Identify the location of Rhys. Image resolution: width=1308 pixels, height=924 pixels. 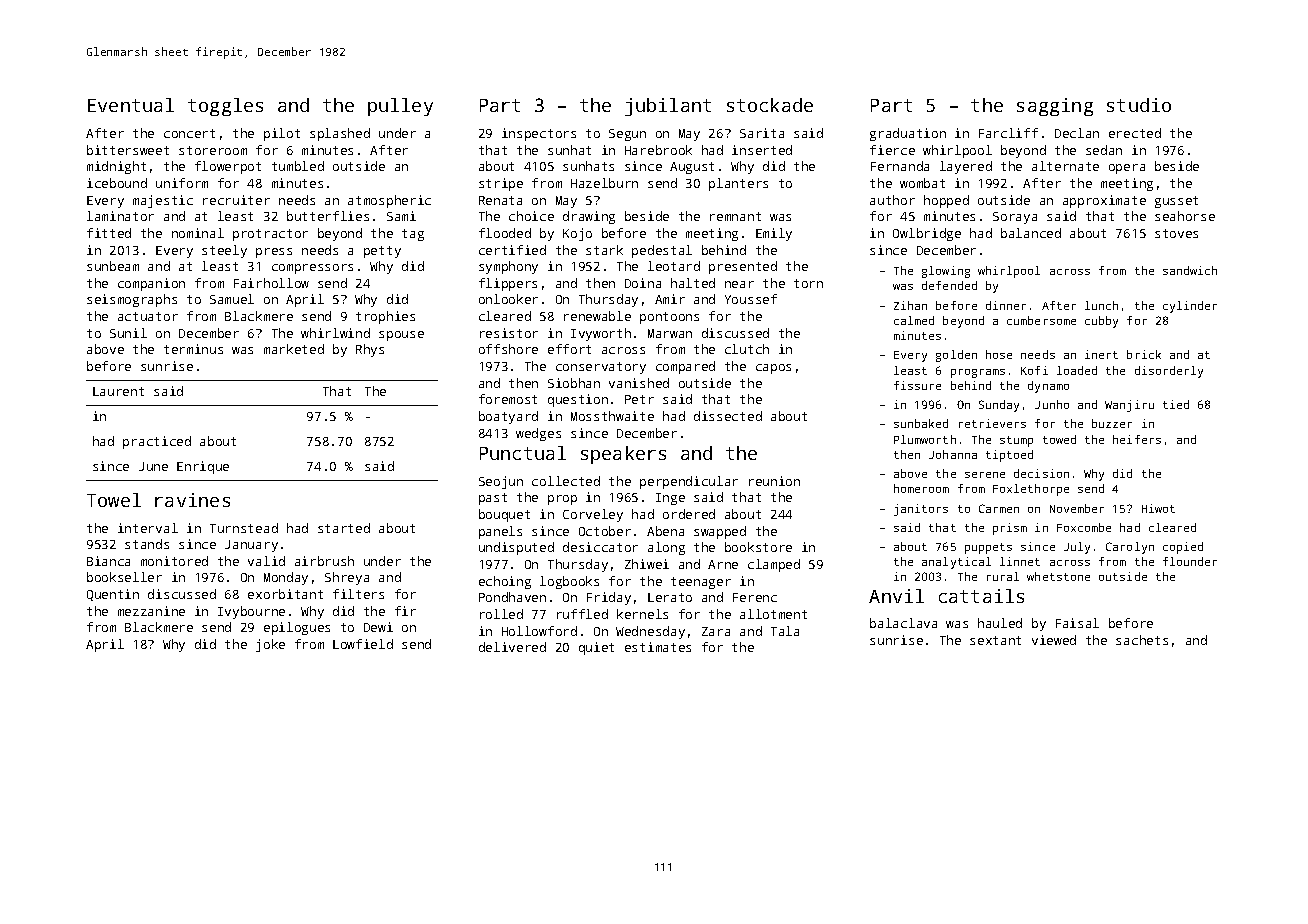
(370, 350).
